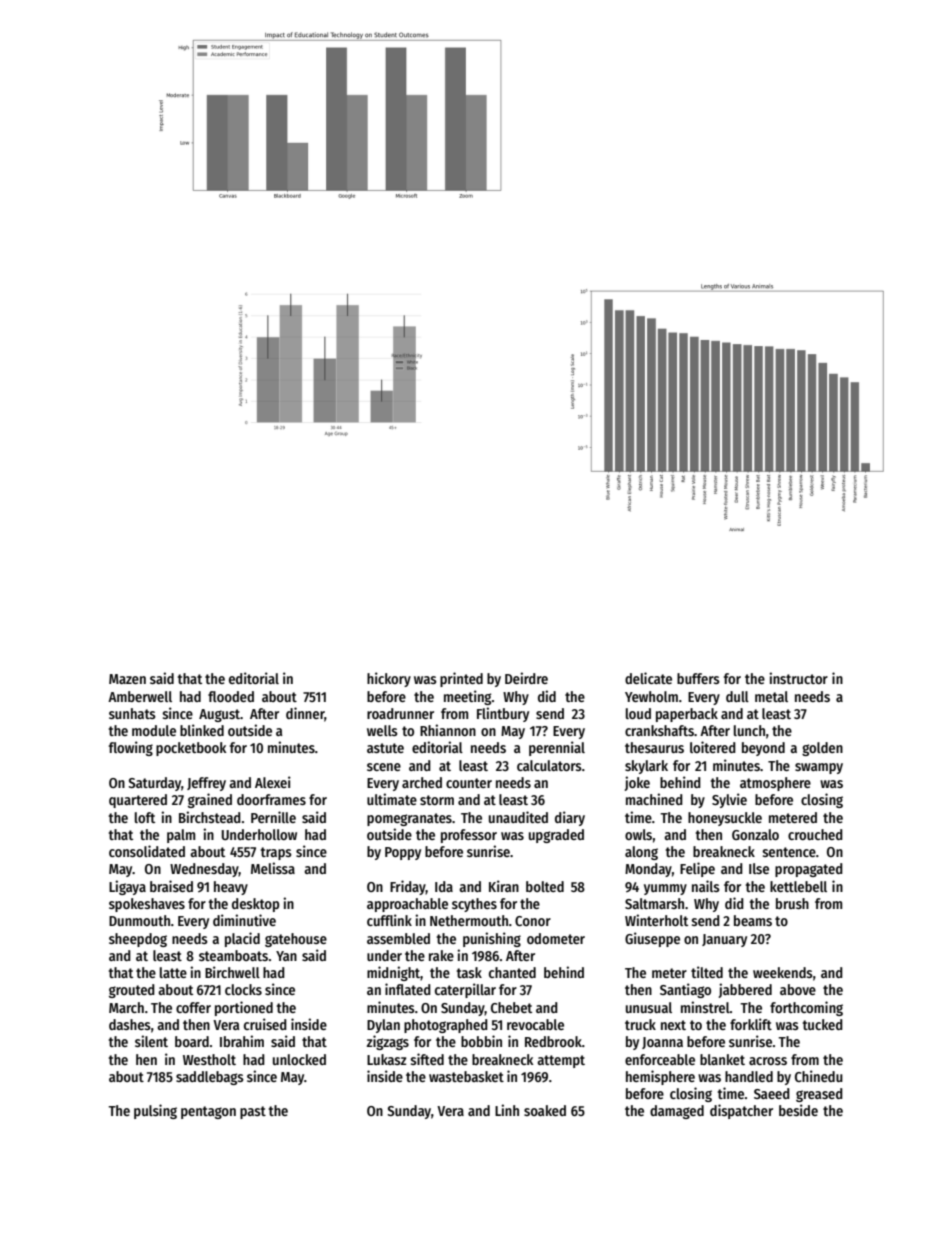 The image size is (952, 1233). I want to click on Giuseppe, so click(652, 939).
